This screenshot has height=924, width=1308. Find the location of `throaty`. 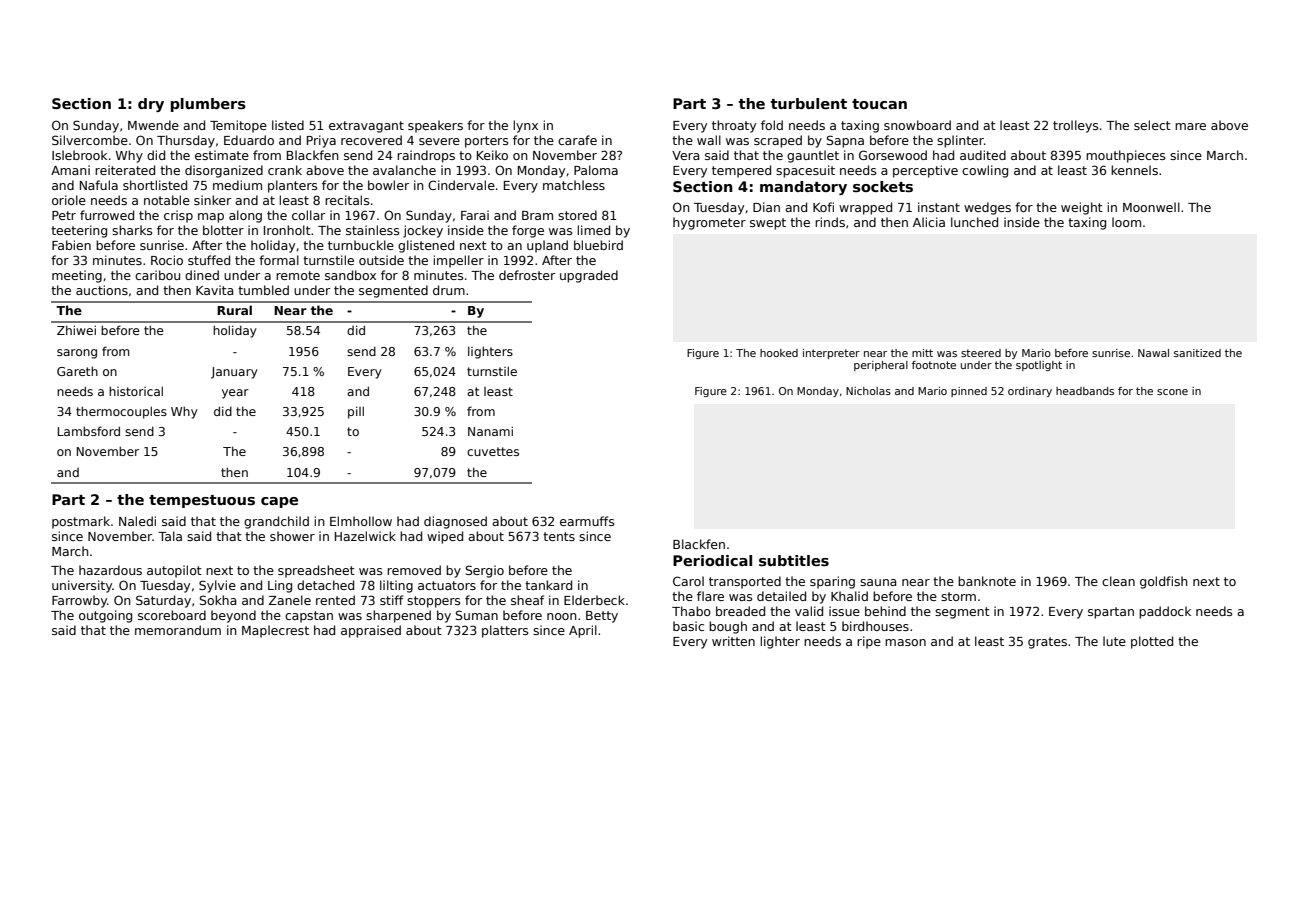

throaty is located at coordinates (734, 126).
